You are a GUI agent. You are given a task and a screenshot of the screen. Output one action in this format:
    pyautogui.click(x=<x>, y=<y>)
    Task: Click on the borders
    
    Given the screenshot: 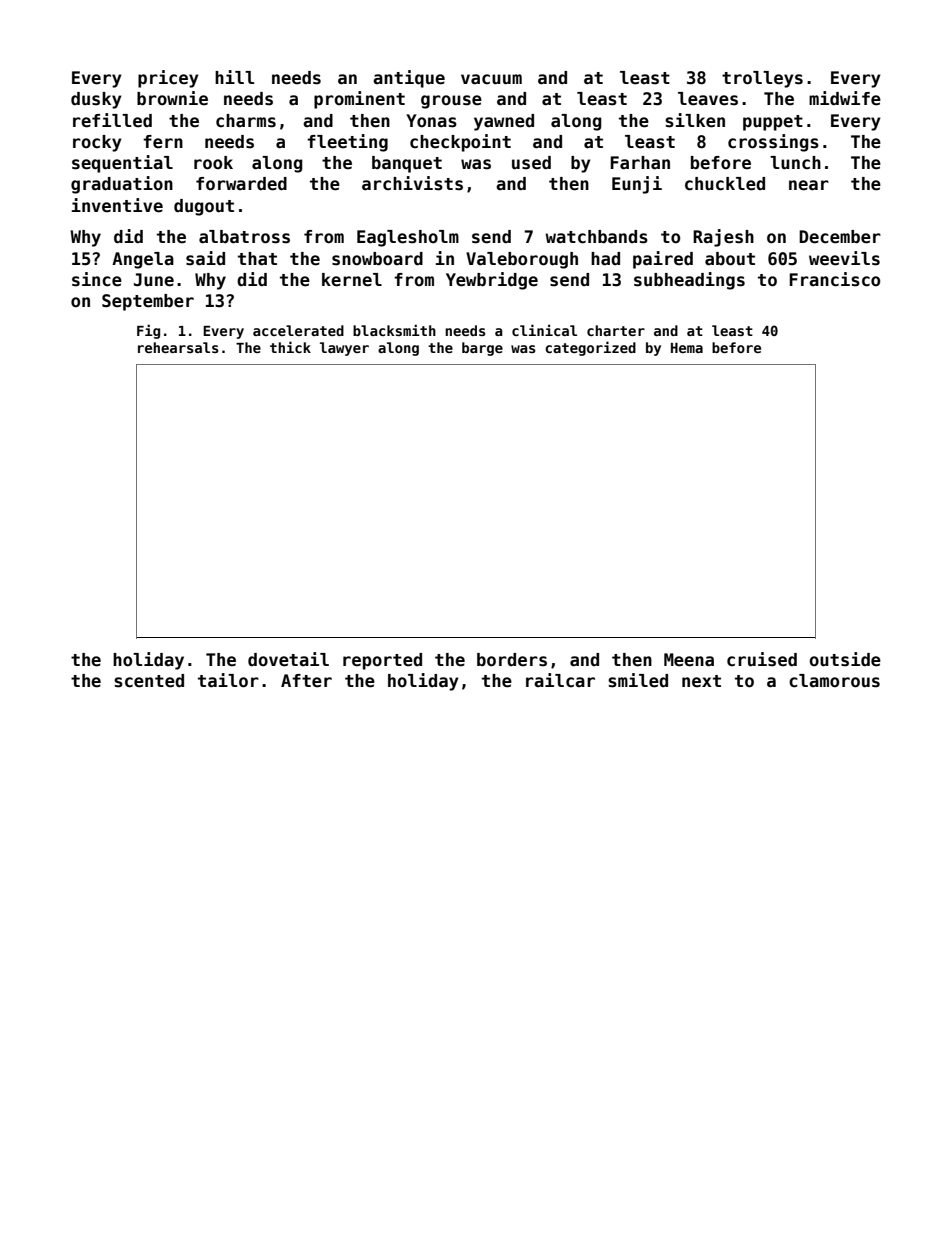 What is the action you would take?
    pyautogui.click(x=512, y=660)
